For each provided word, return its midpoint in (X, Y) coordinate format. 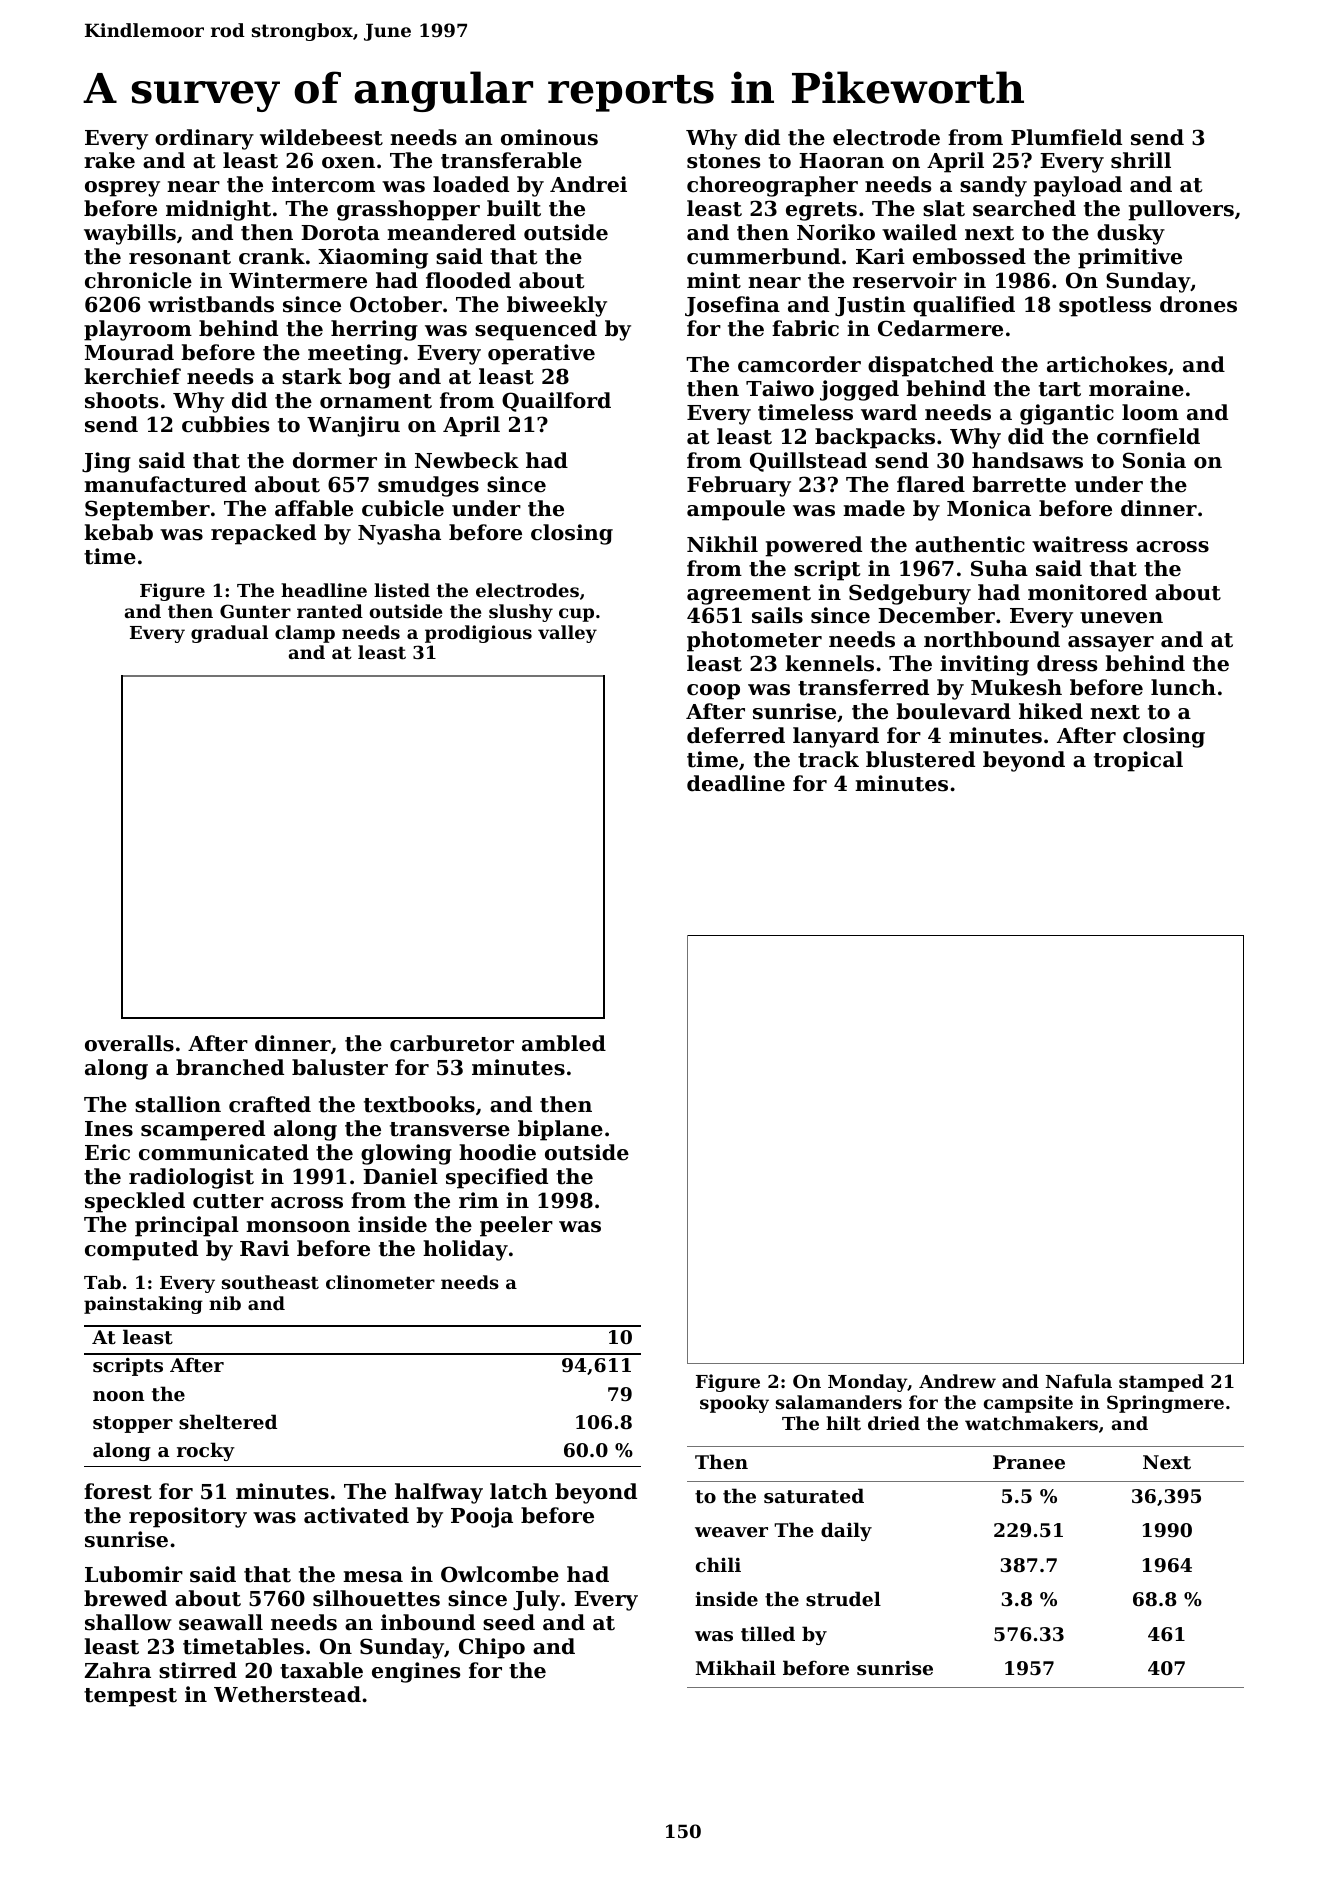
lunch (1183, 687)
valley (567, 634)
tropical (1138, 761)
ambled (564, 1043)
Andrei (588, 184)
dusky (1131, 234)
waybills (130, 234)
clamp (305, 634)
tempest (130, 1697)
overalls (129, 1043)
